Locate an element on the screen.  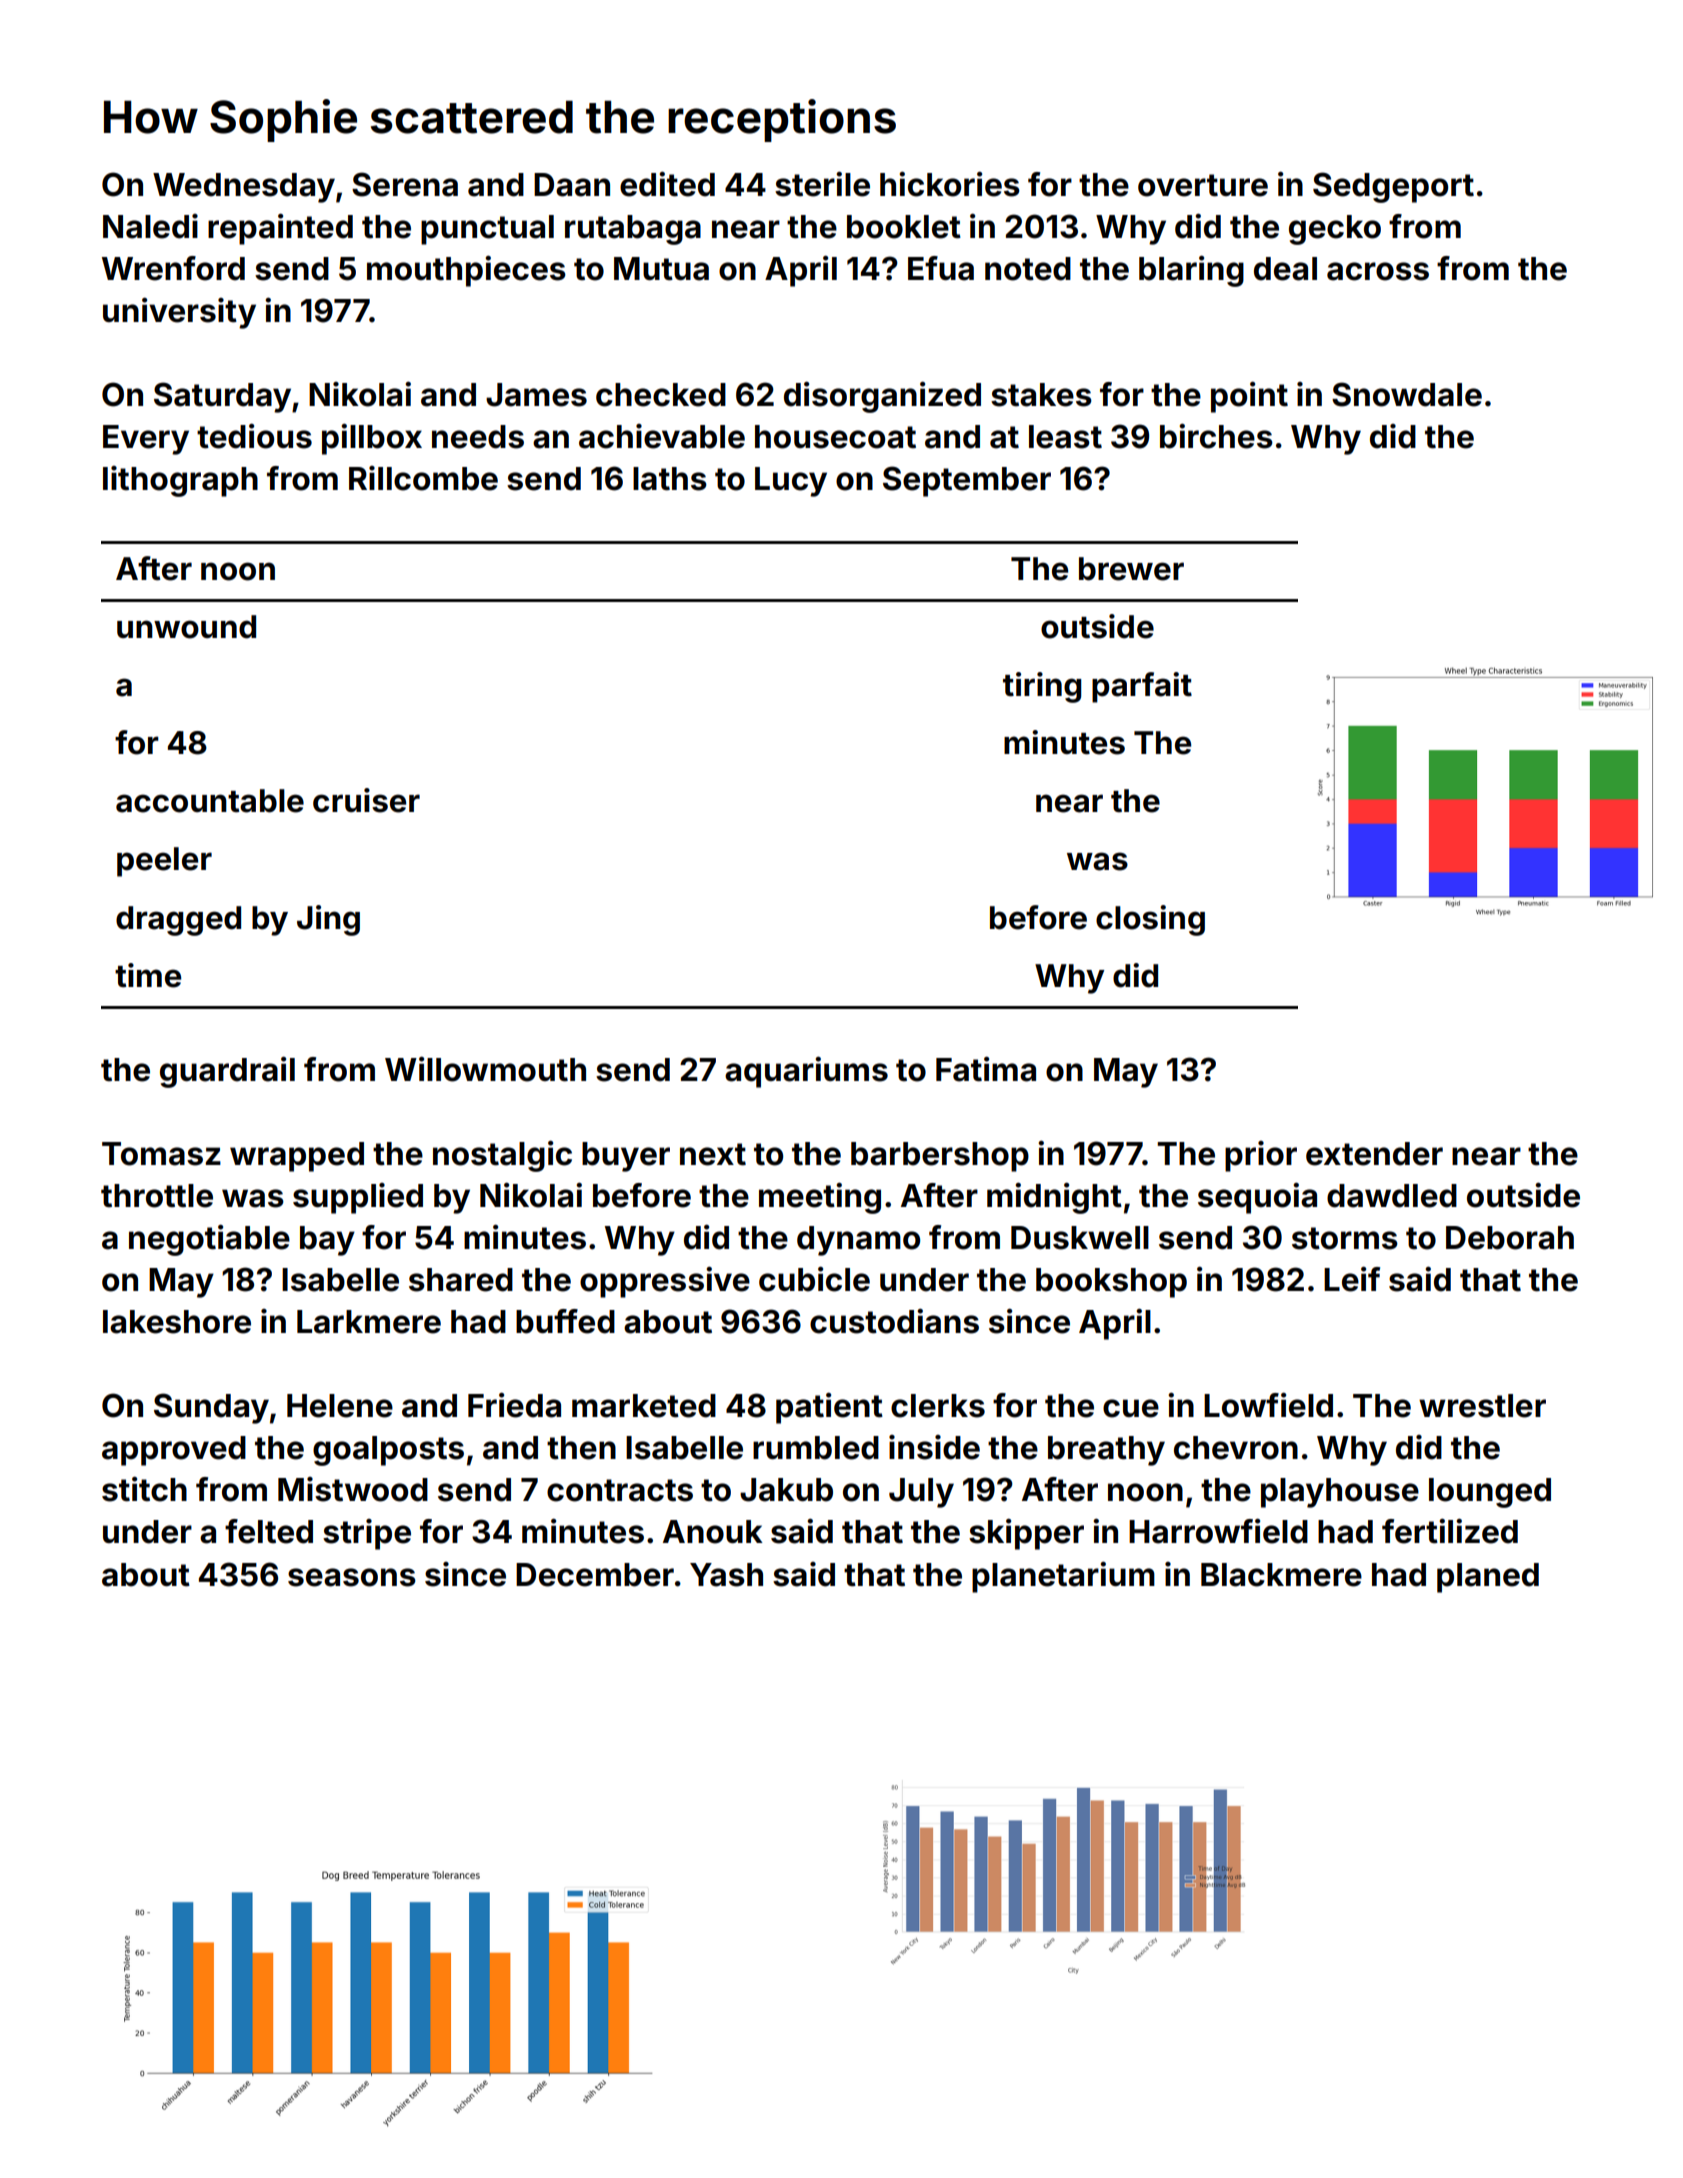
Rillcombe is located at coordinates (423, 478).
